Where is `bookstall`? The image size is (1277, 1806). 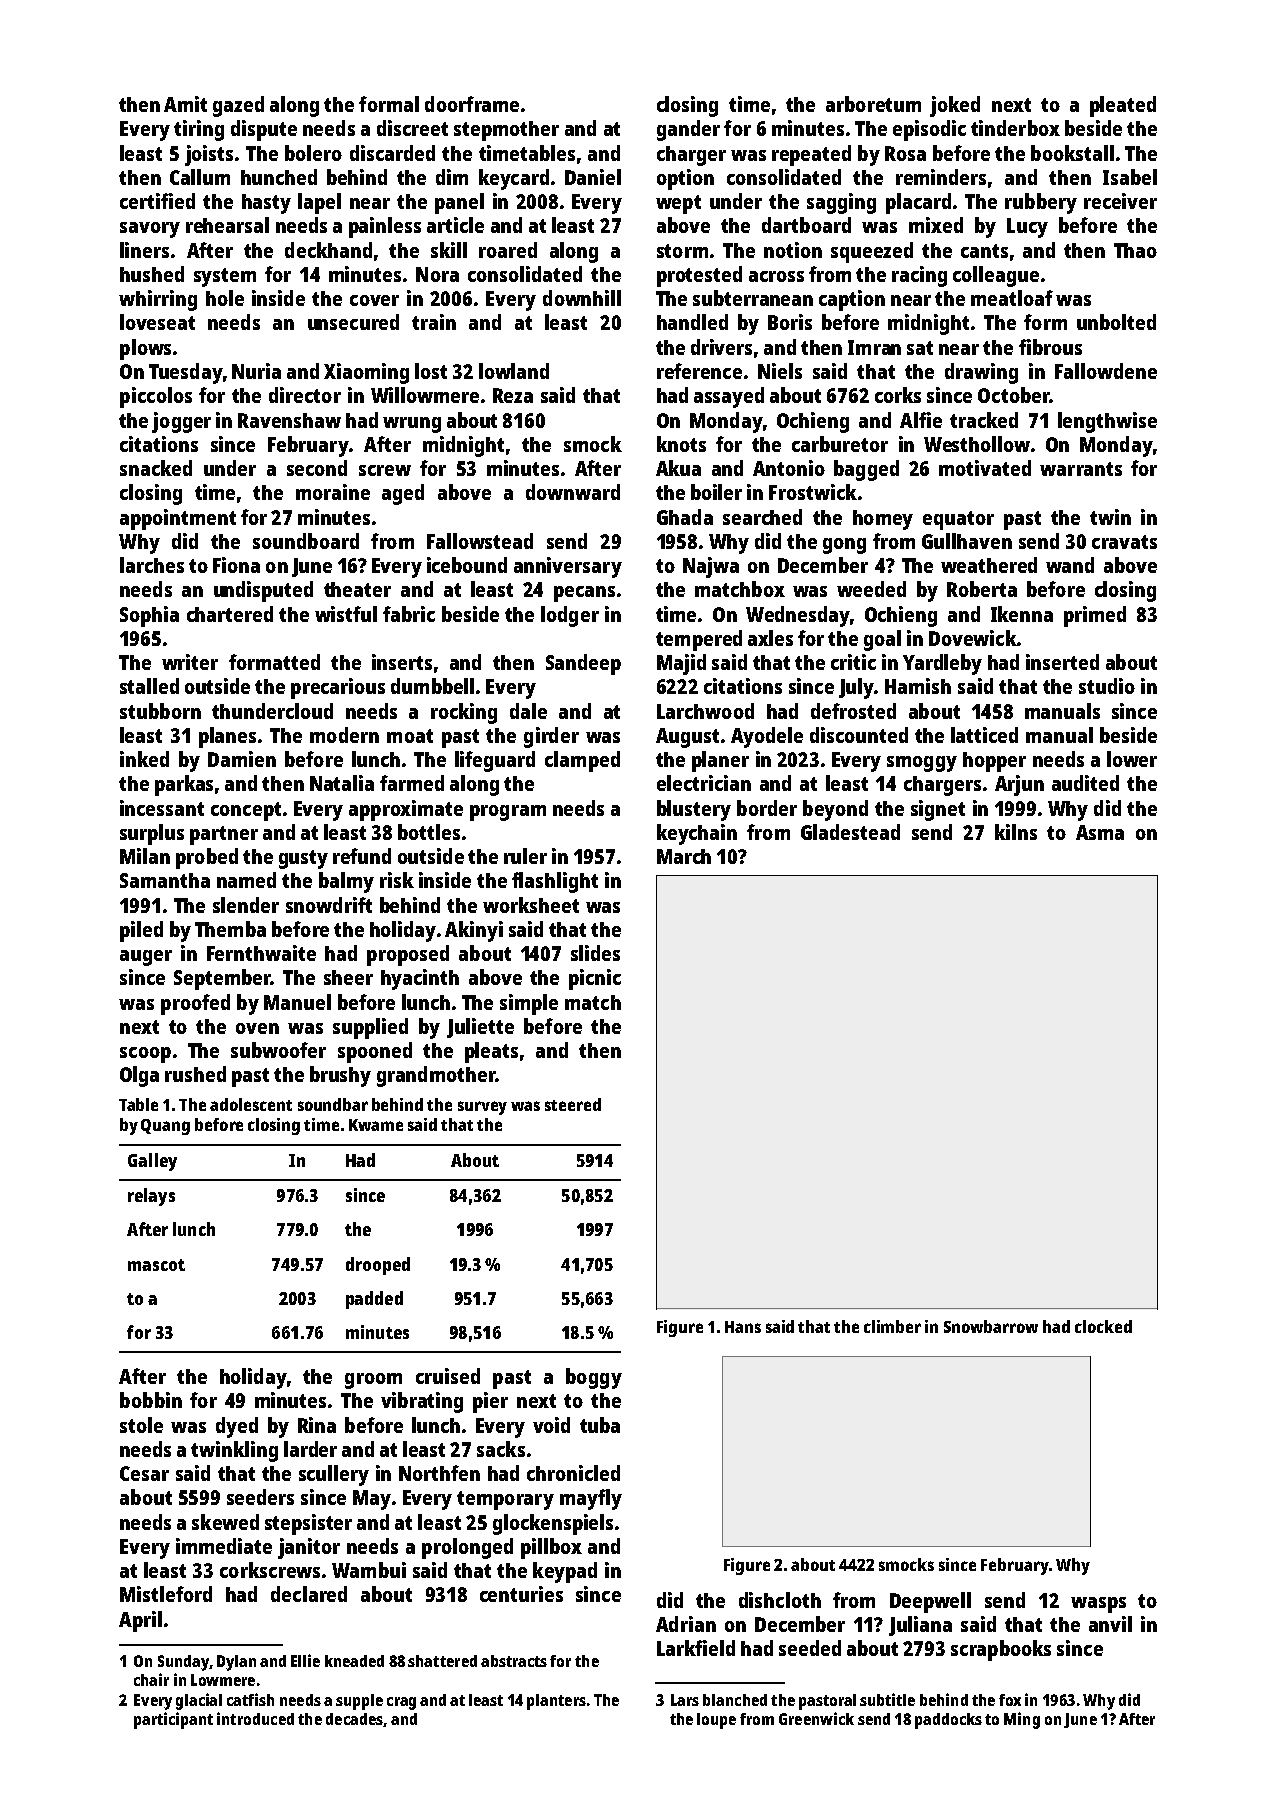 bookstall is located at coordinates (1072, 153).
